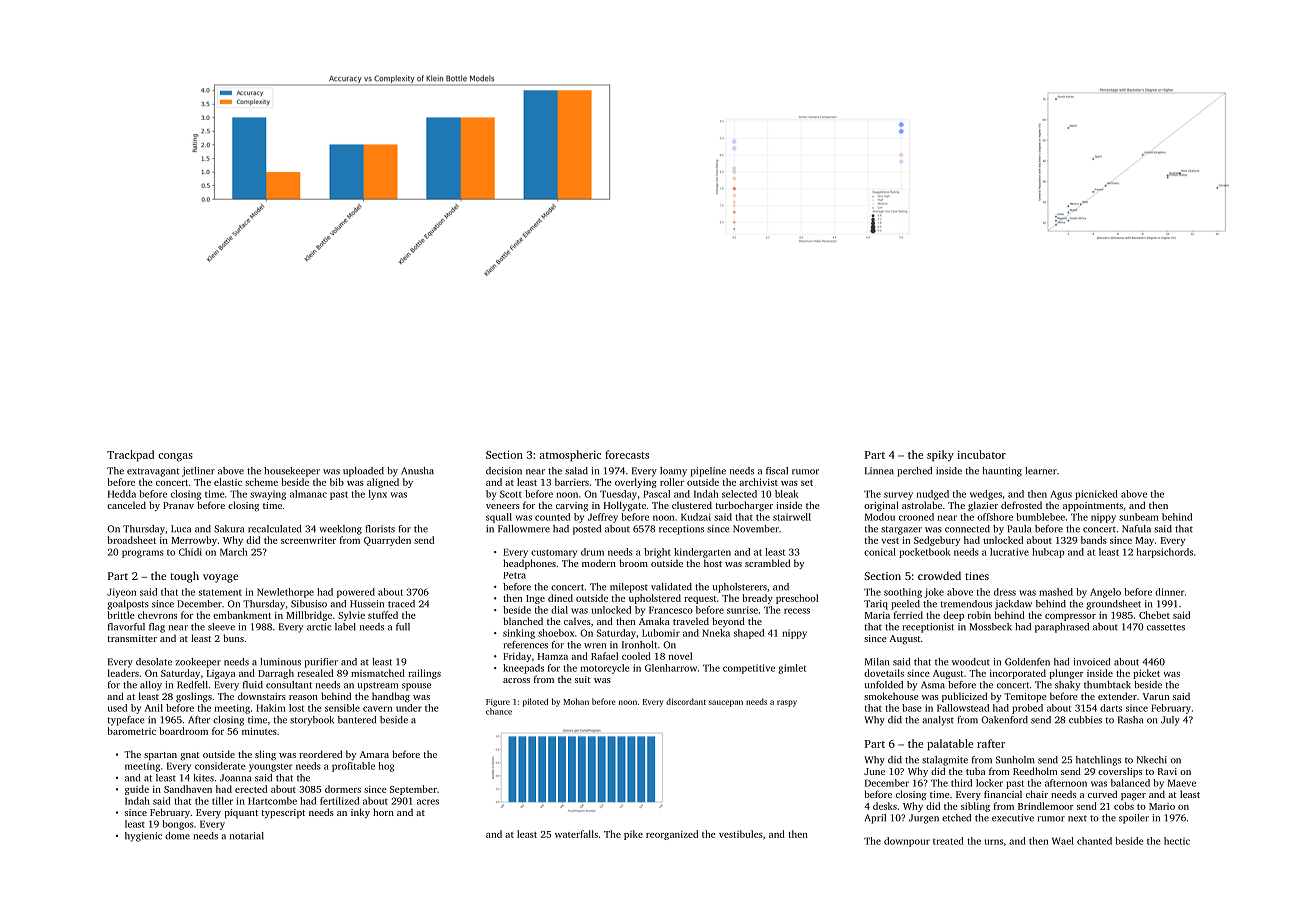  Describe the element at coordinates (417, 471) in the image. I see `Anusha` at that location.
